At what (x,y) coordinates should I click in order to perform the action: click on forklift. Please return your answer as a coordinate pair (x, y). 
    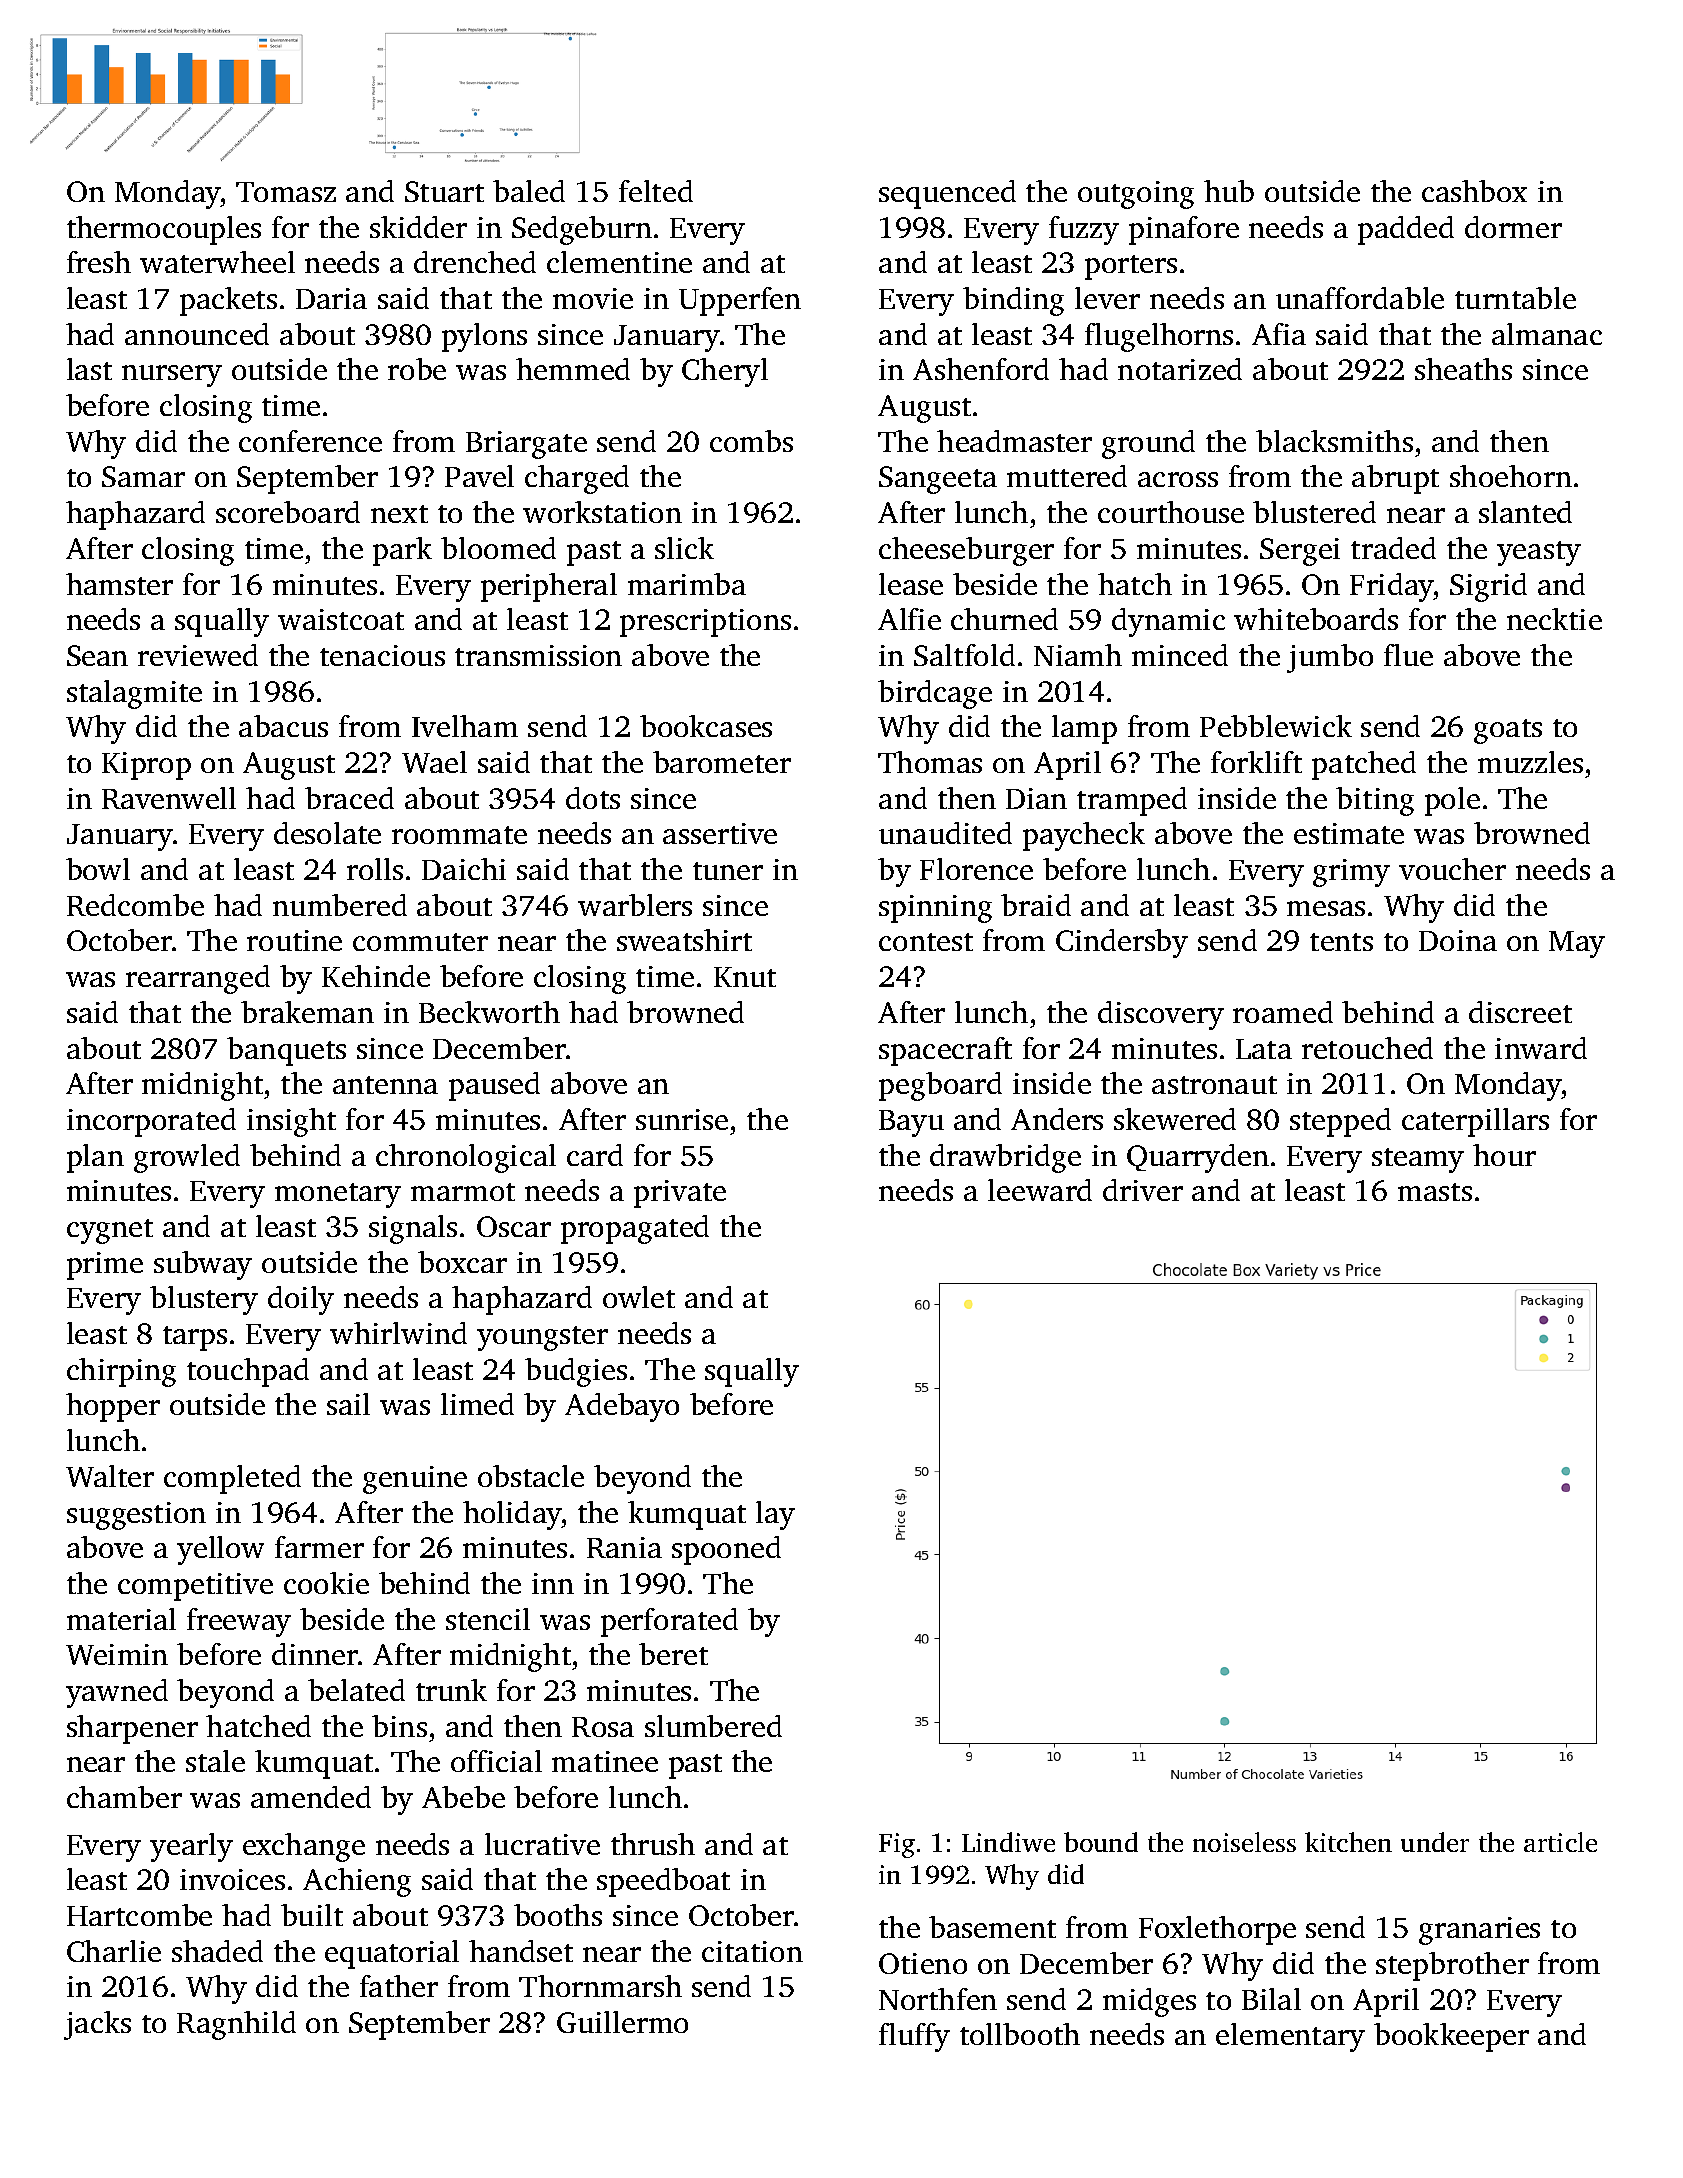
    Looking at the image, I should click on (1256, 762).
